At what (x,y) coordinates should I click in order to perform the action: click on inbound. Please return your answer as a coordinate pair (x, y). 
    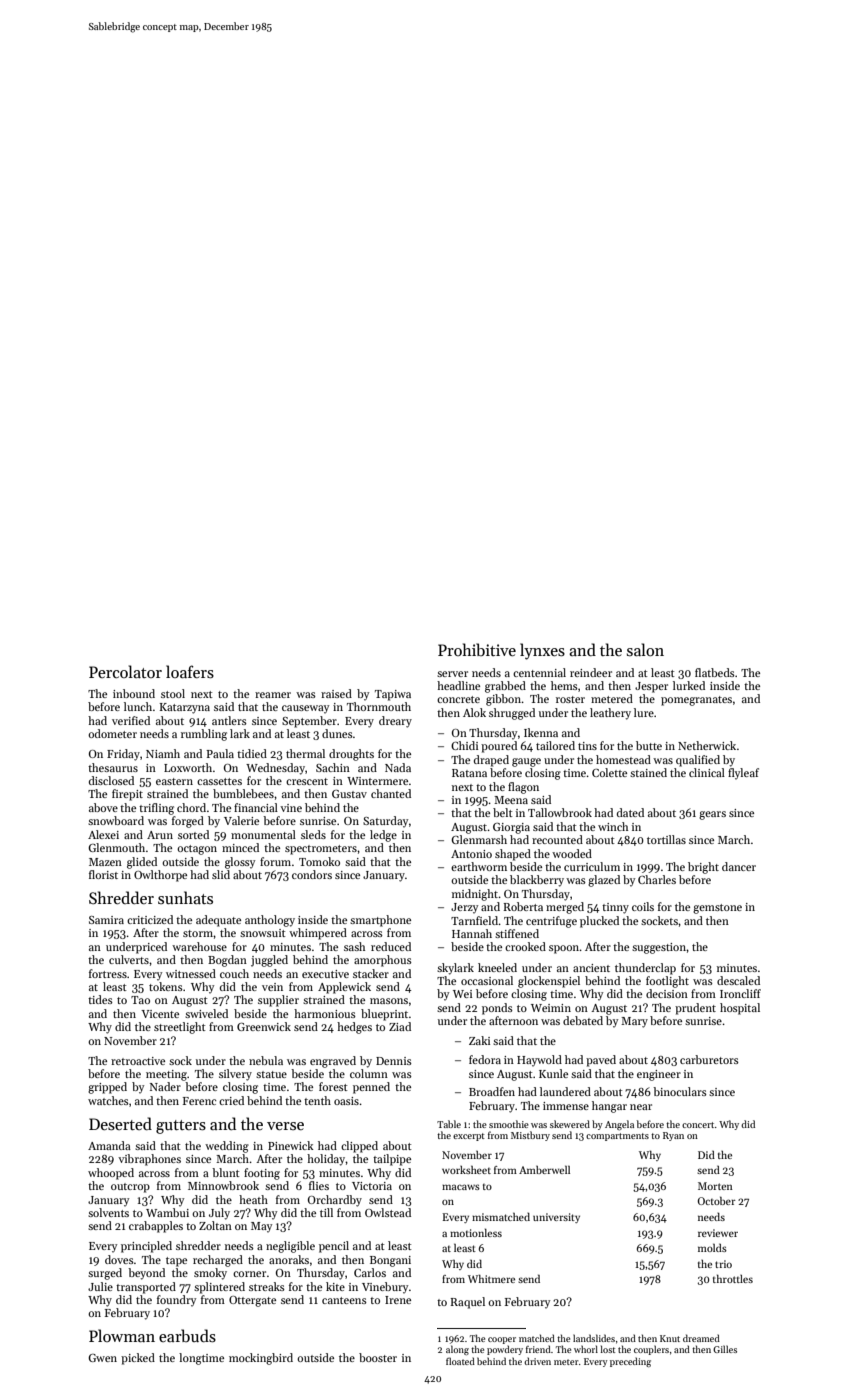
    Looking at the image, I should click on (134, 693).
